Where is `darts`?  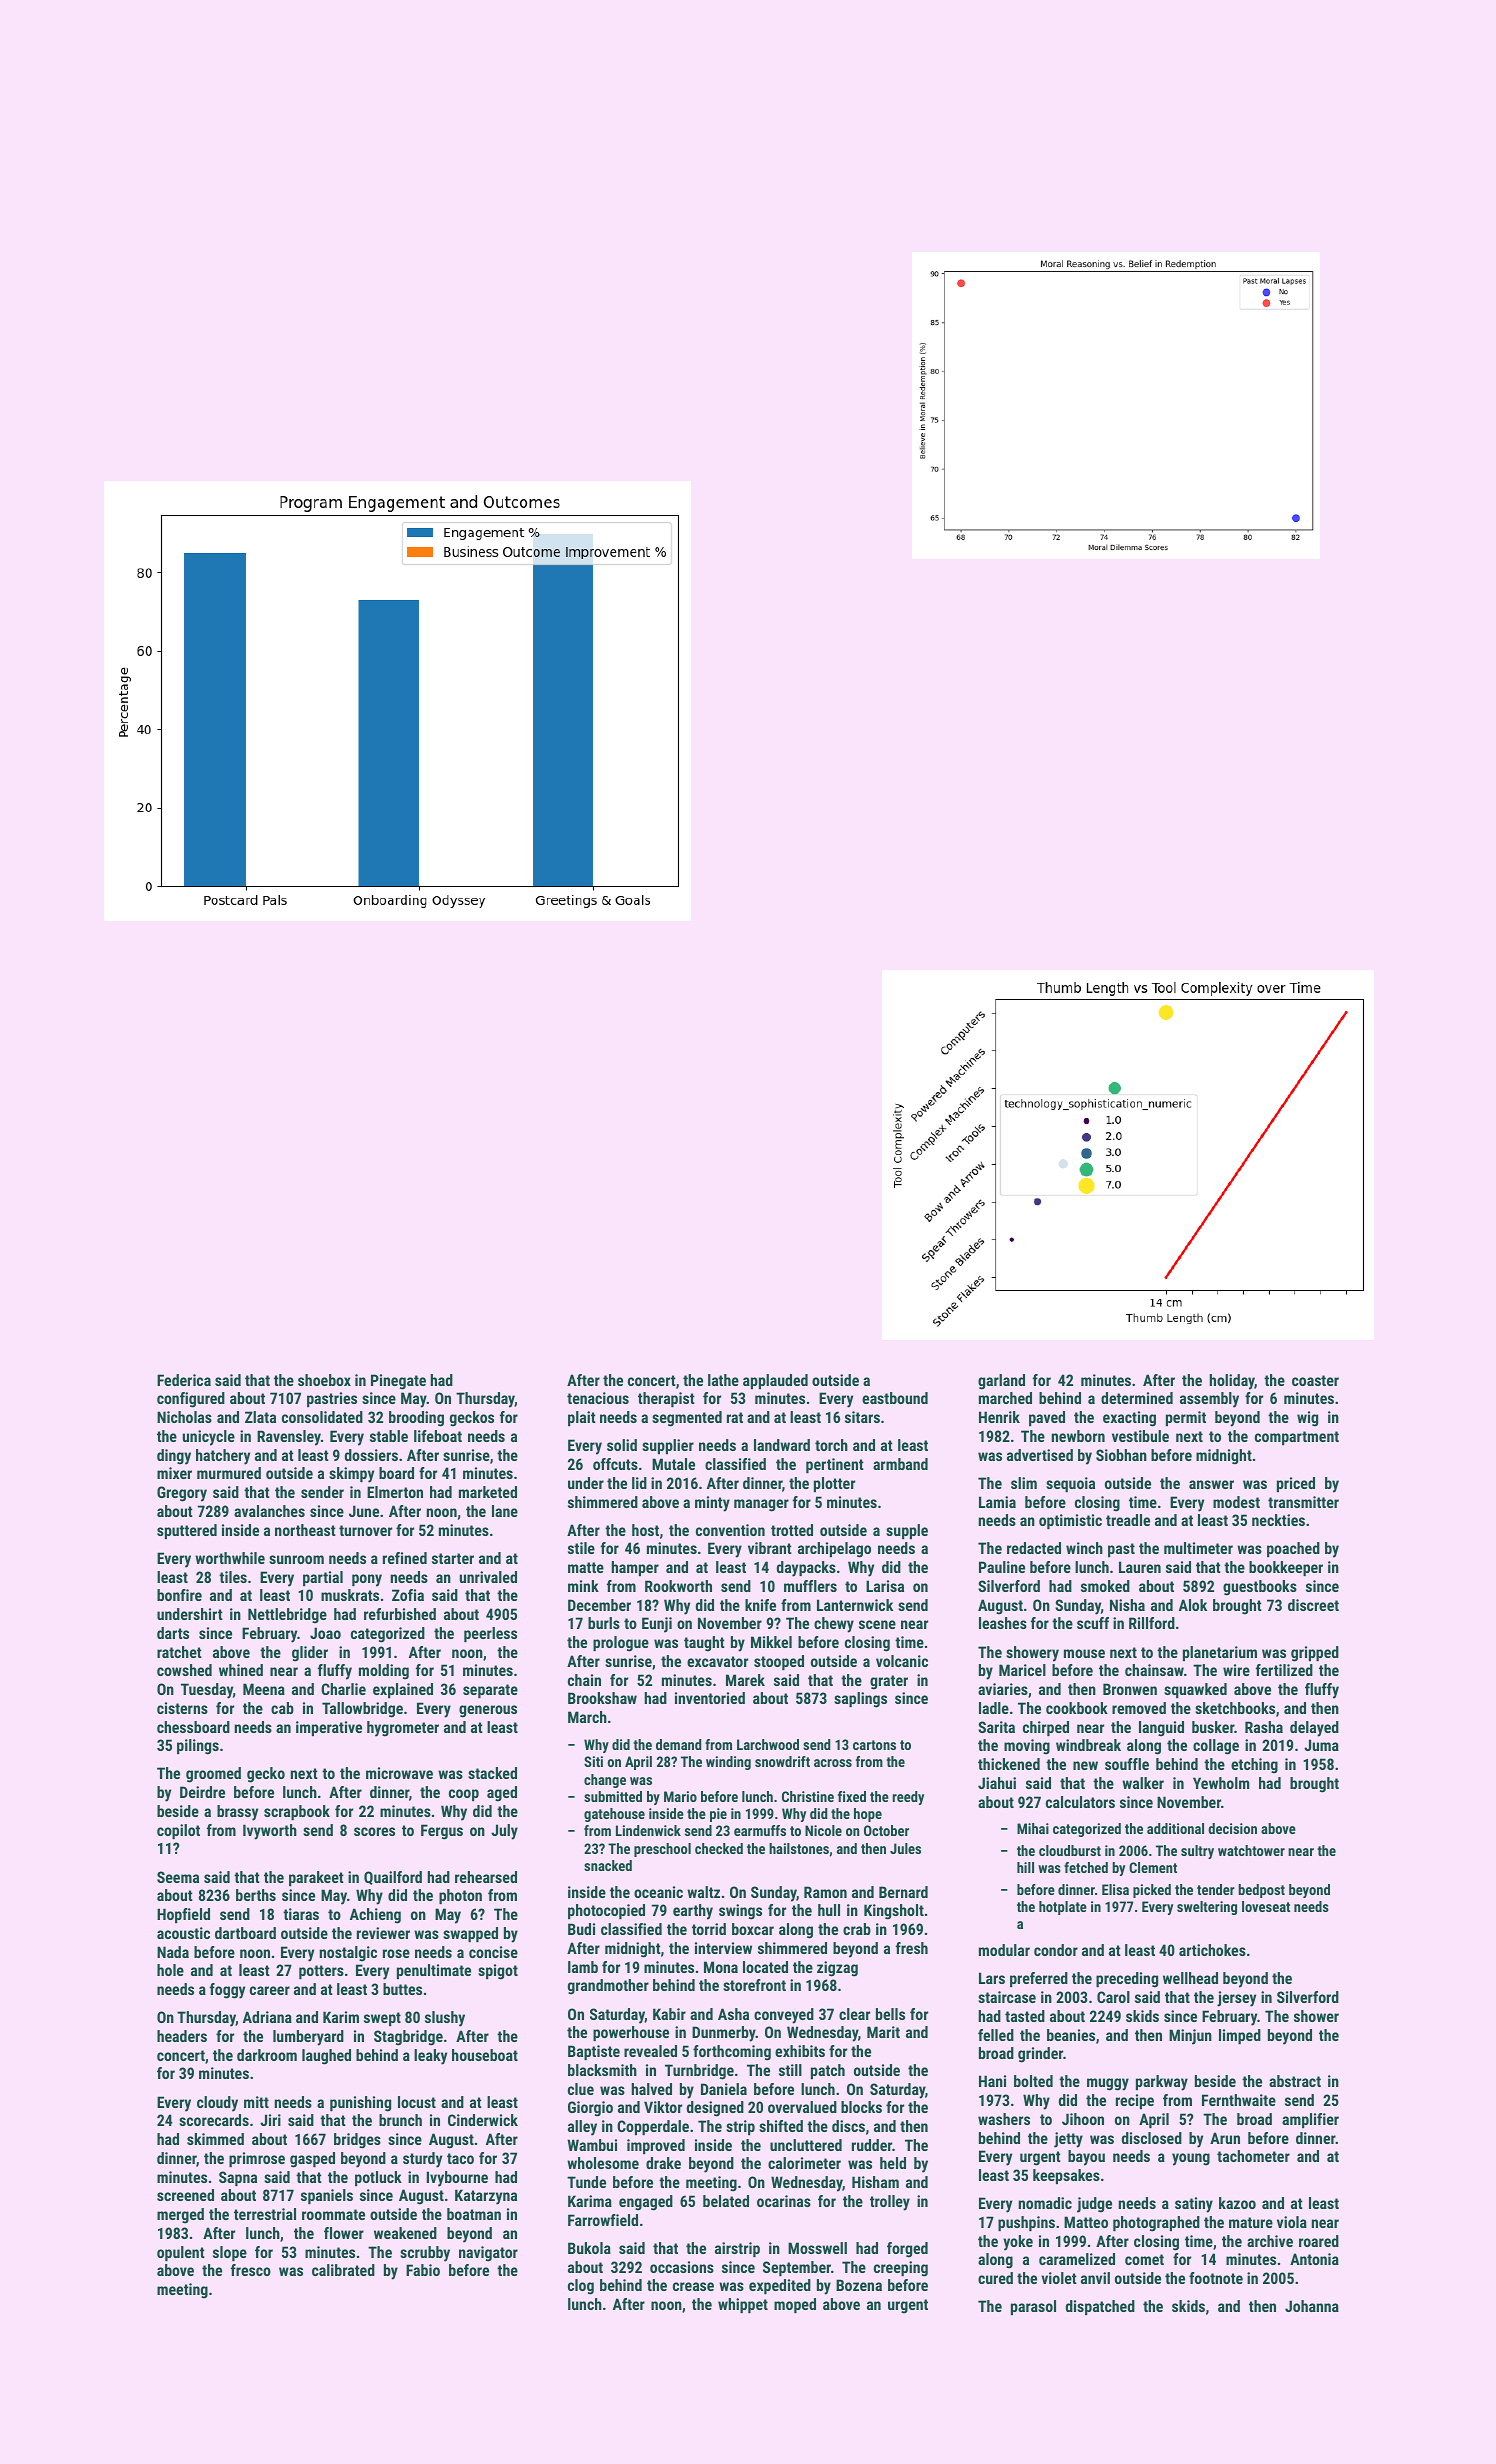 darts is located at coordinates (173, 1633).
